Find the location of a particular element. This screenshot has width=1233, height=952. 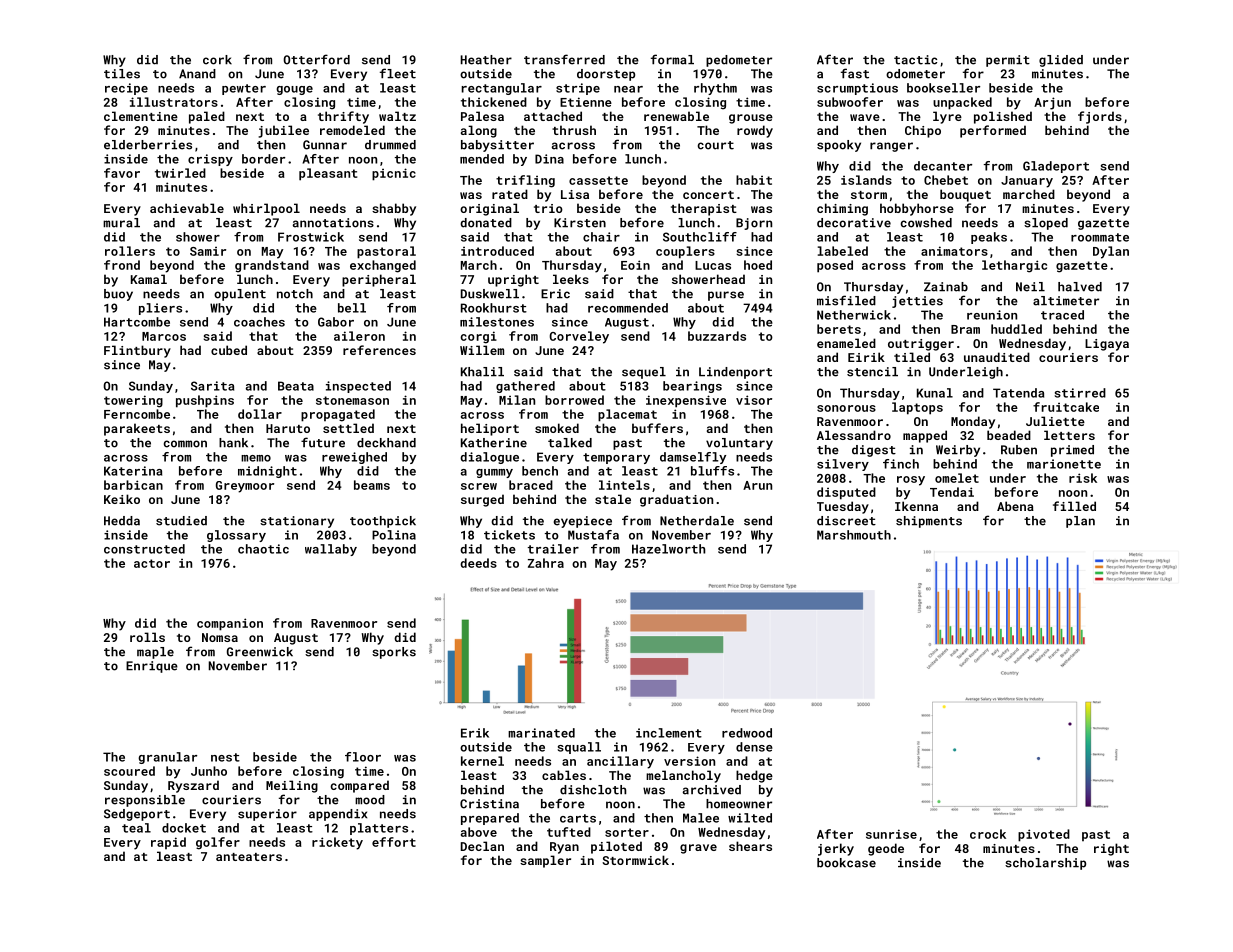

Gladeport is located at coordinates (1056, 167).
